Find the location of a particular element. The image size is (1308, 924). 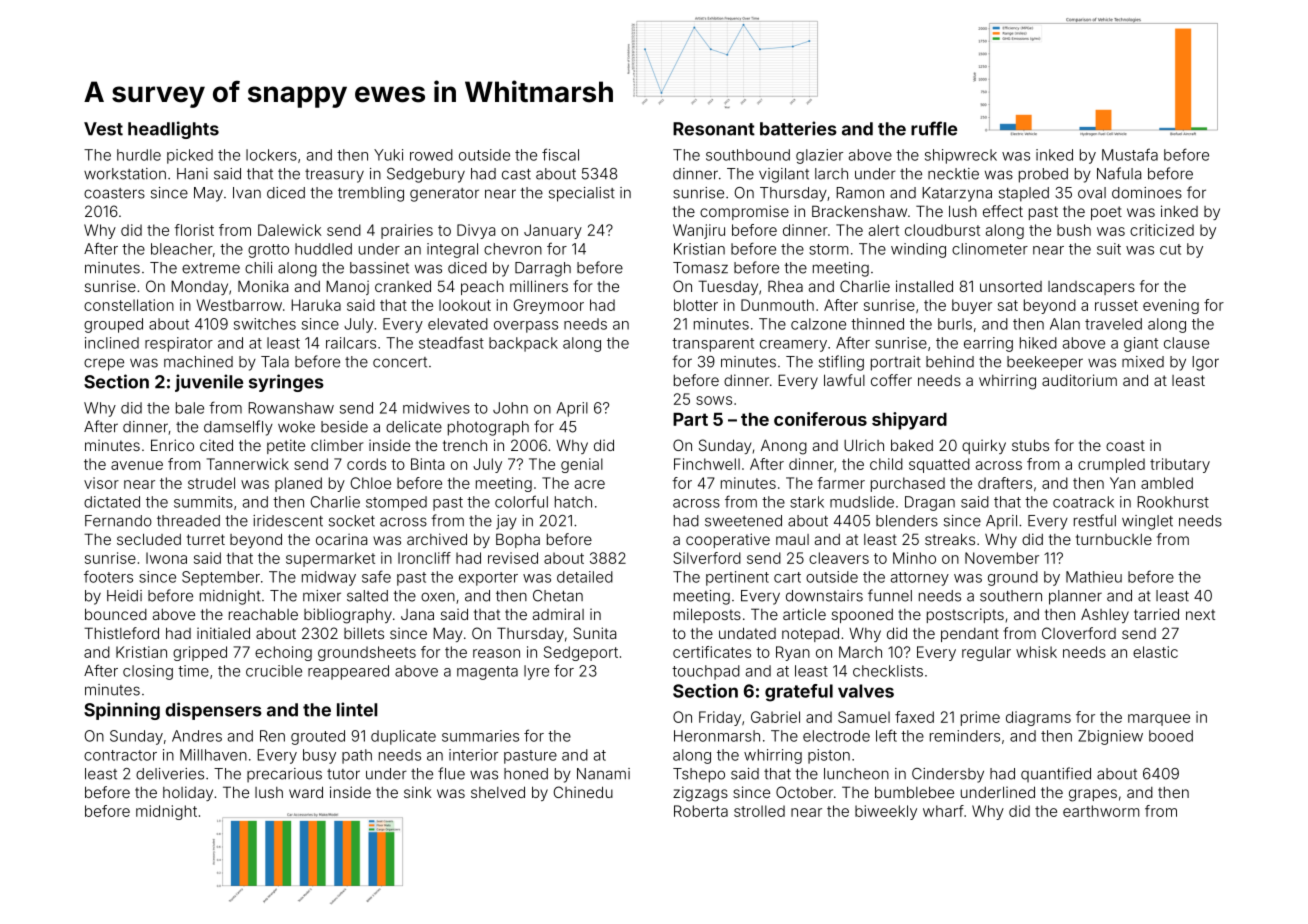

stapled is located at coordinates (1024, 194).
